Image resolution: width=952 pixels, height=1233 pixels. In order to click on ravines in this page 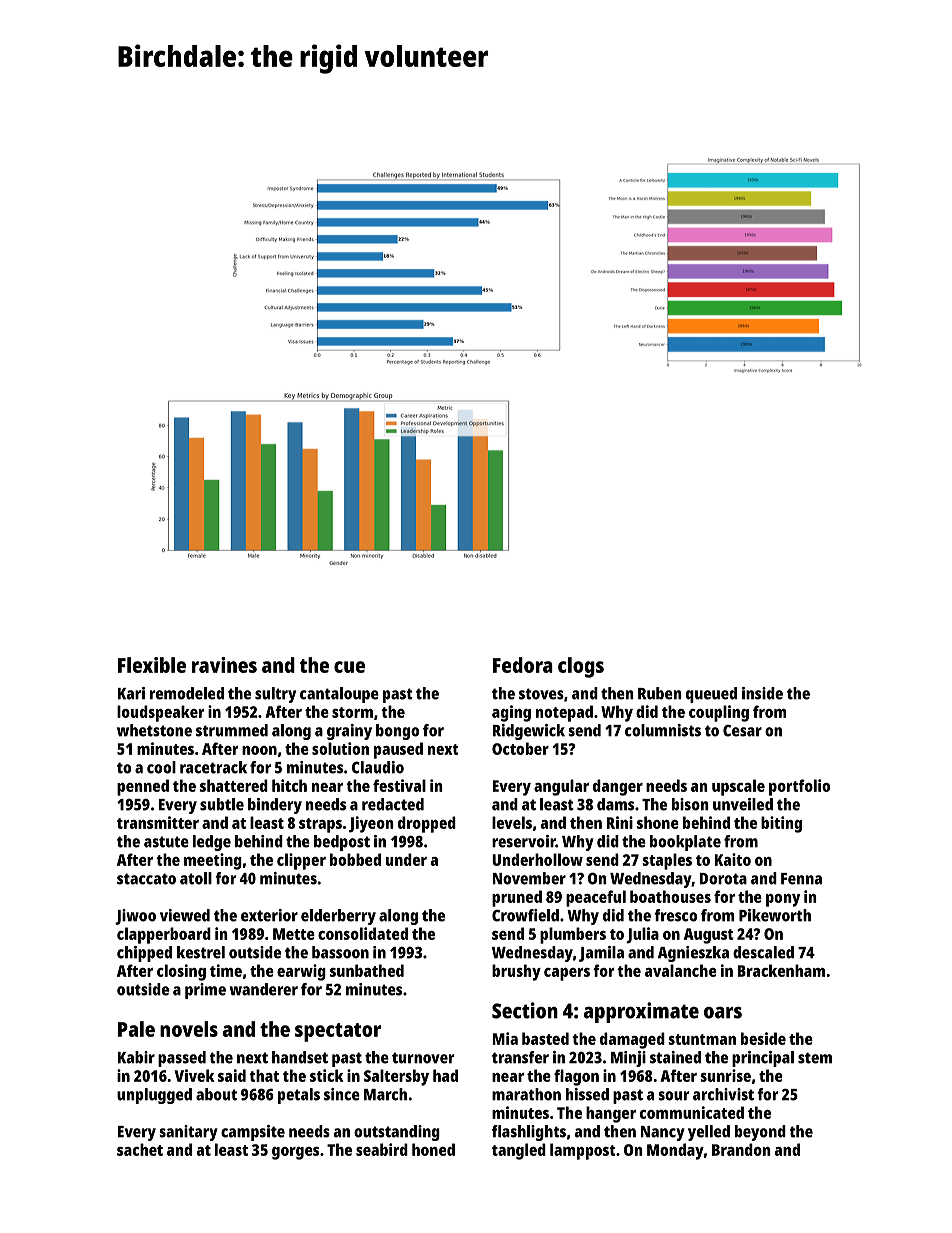, I will do `click(224, 665)`.
